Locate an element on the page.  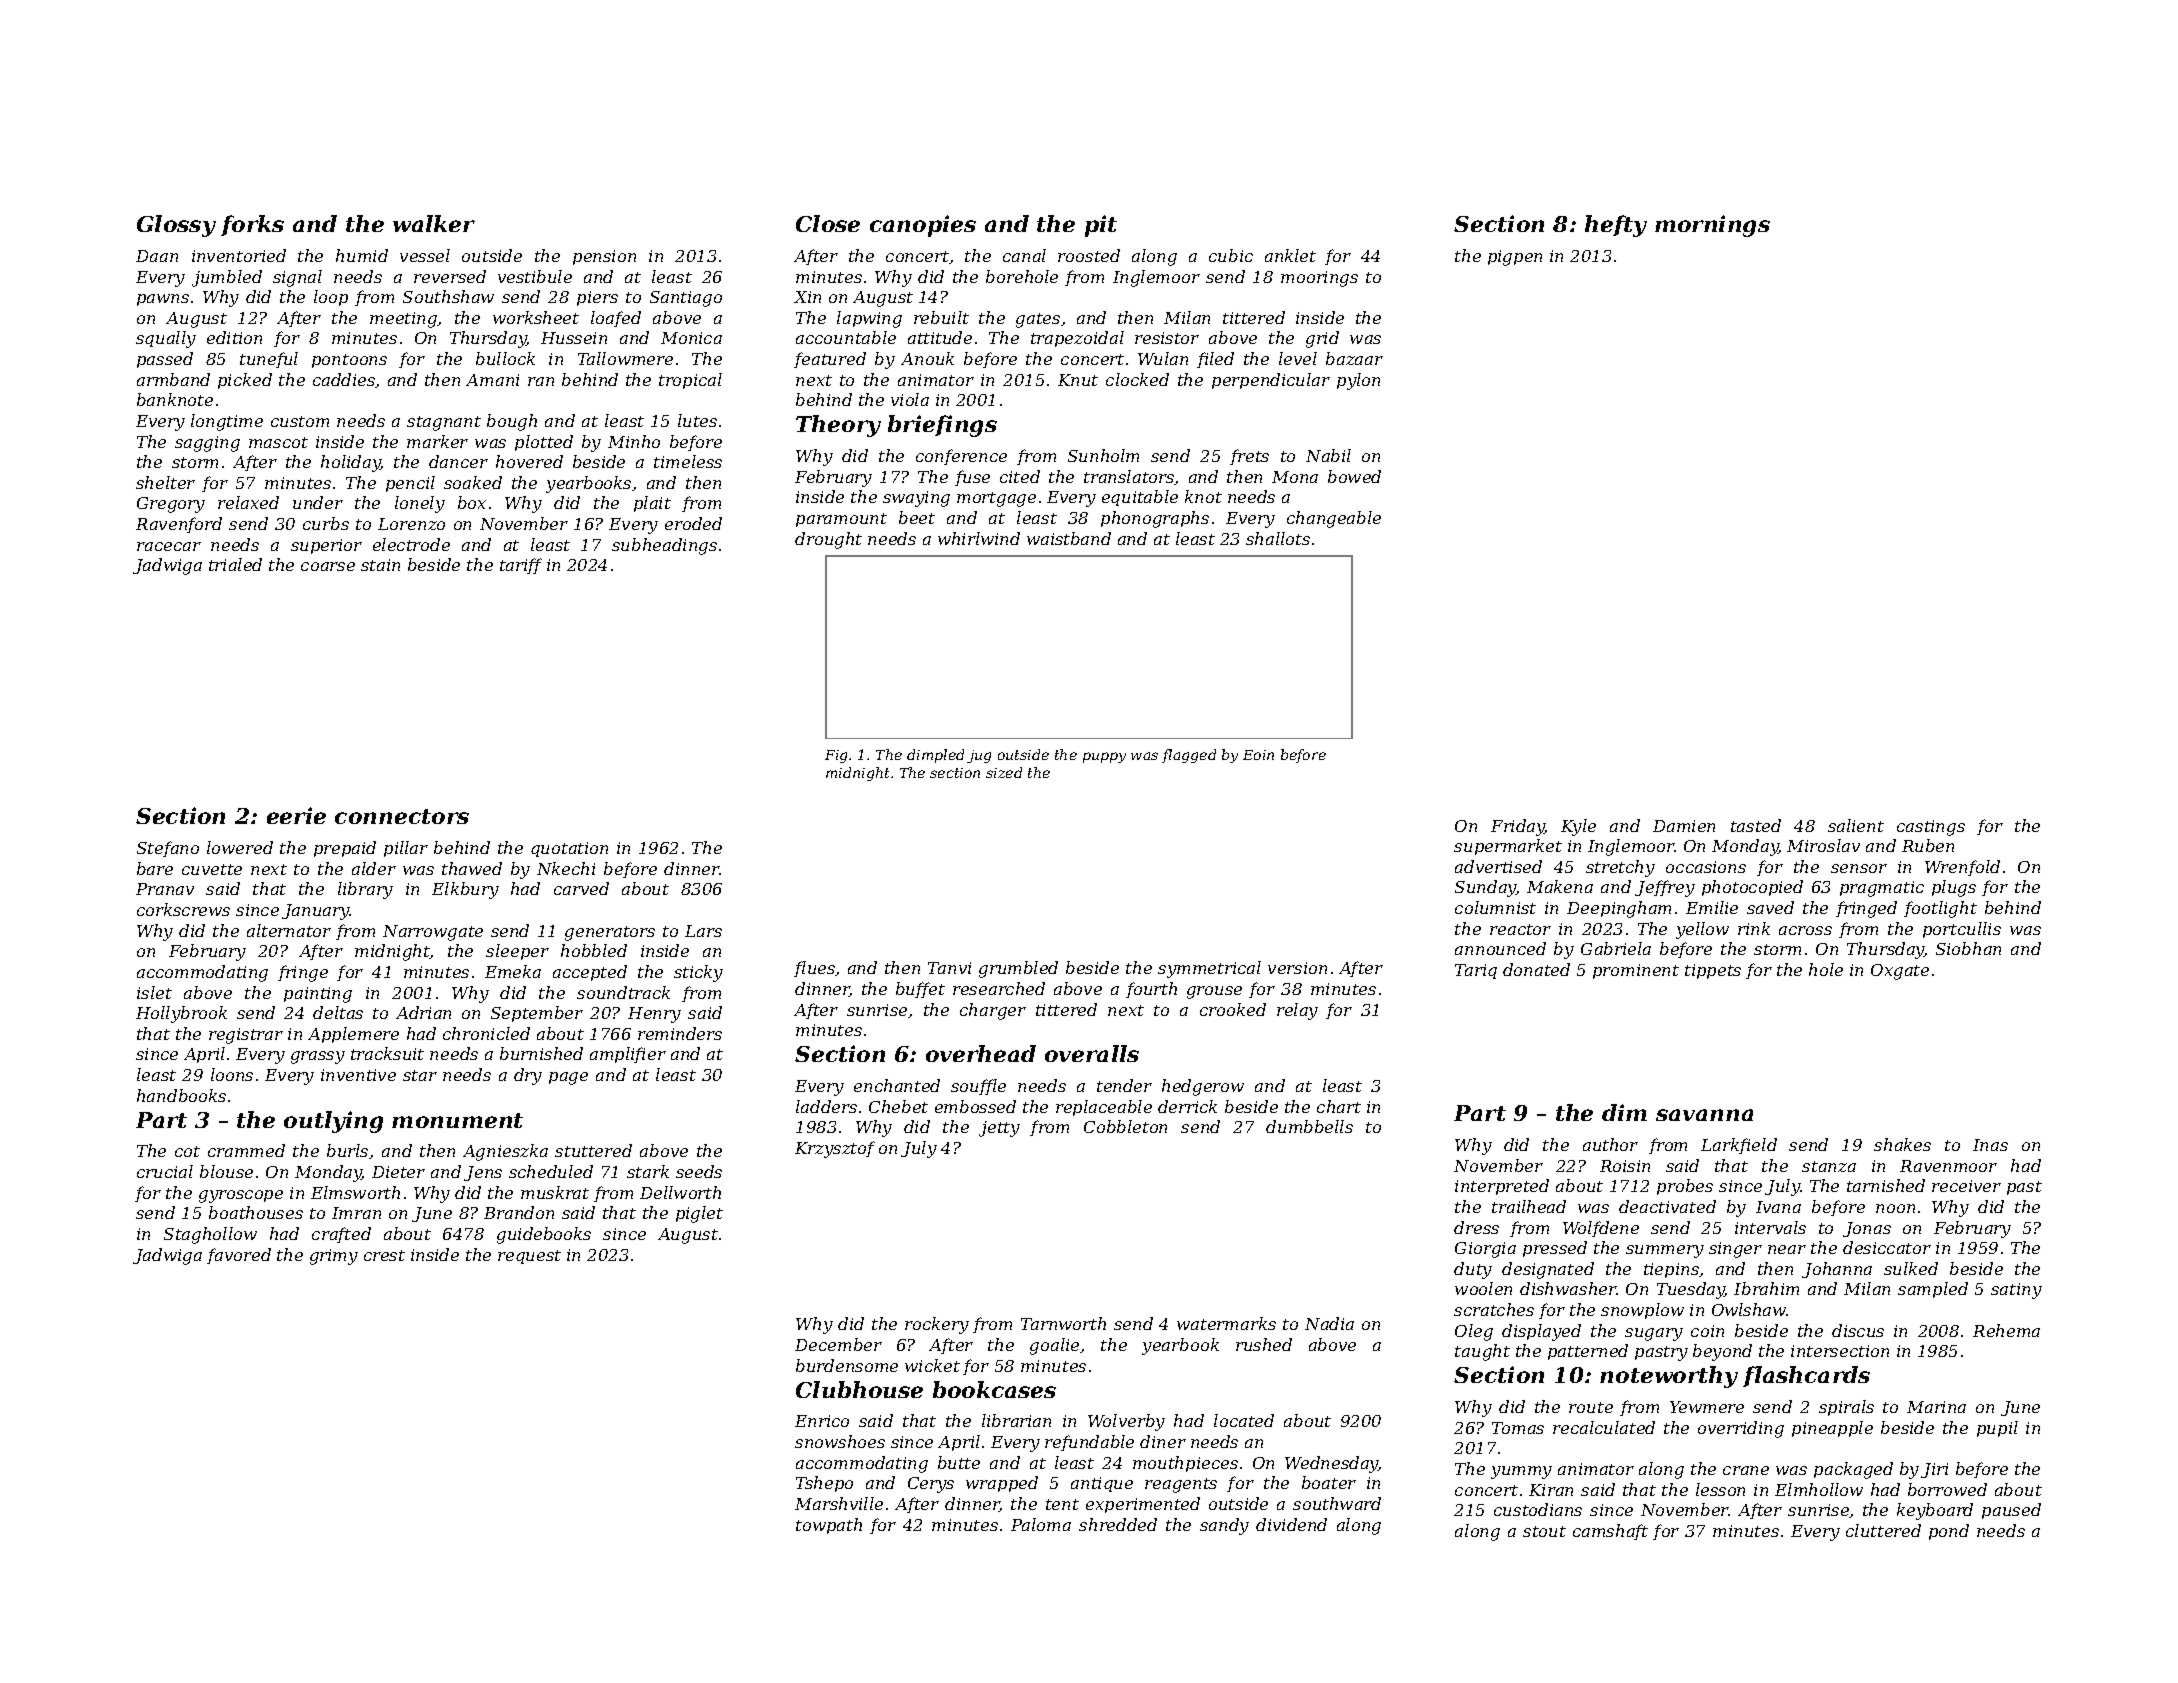
towpath is located at coordinates (829, 1526).
